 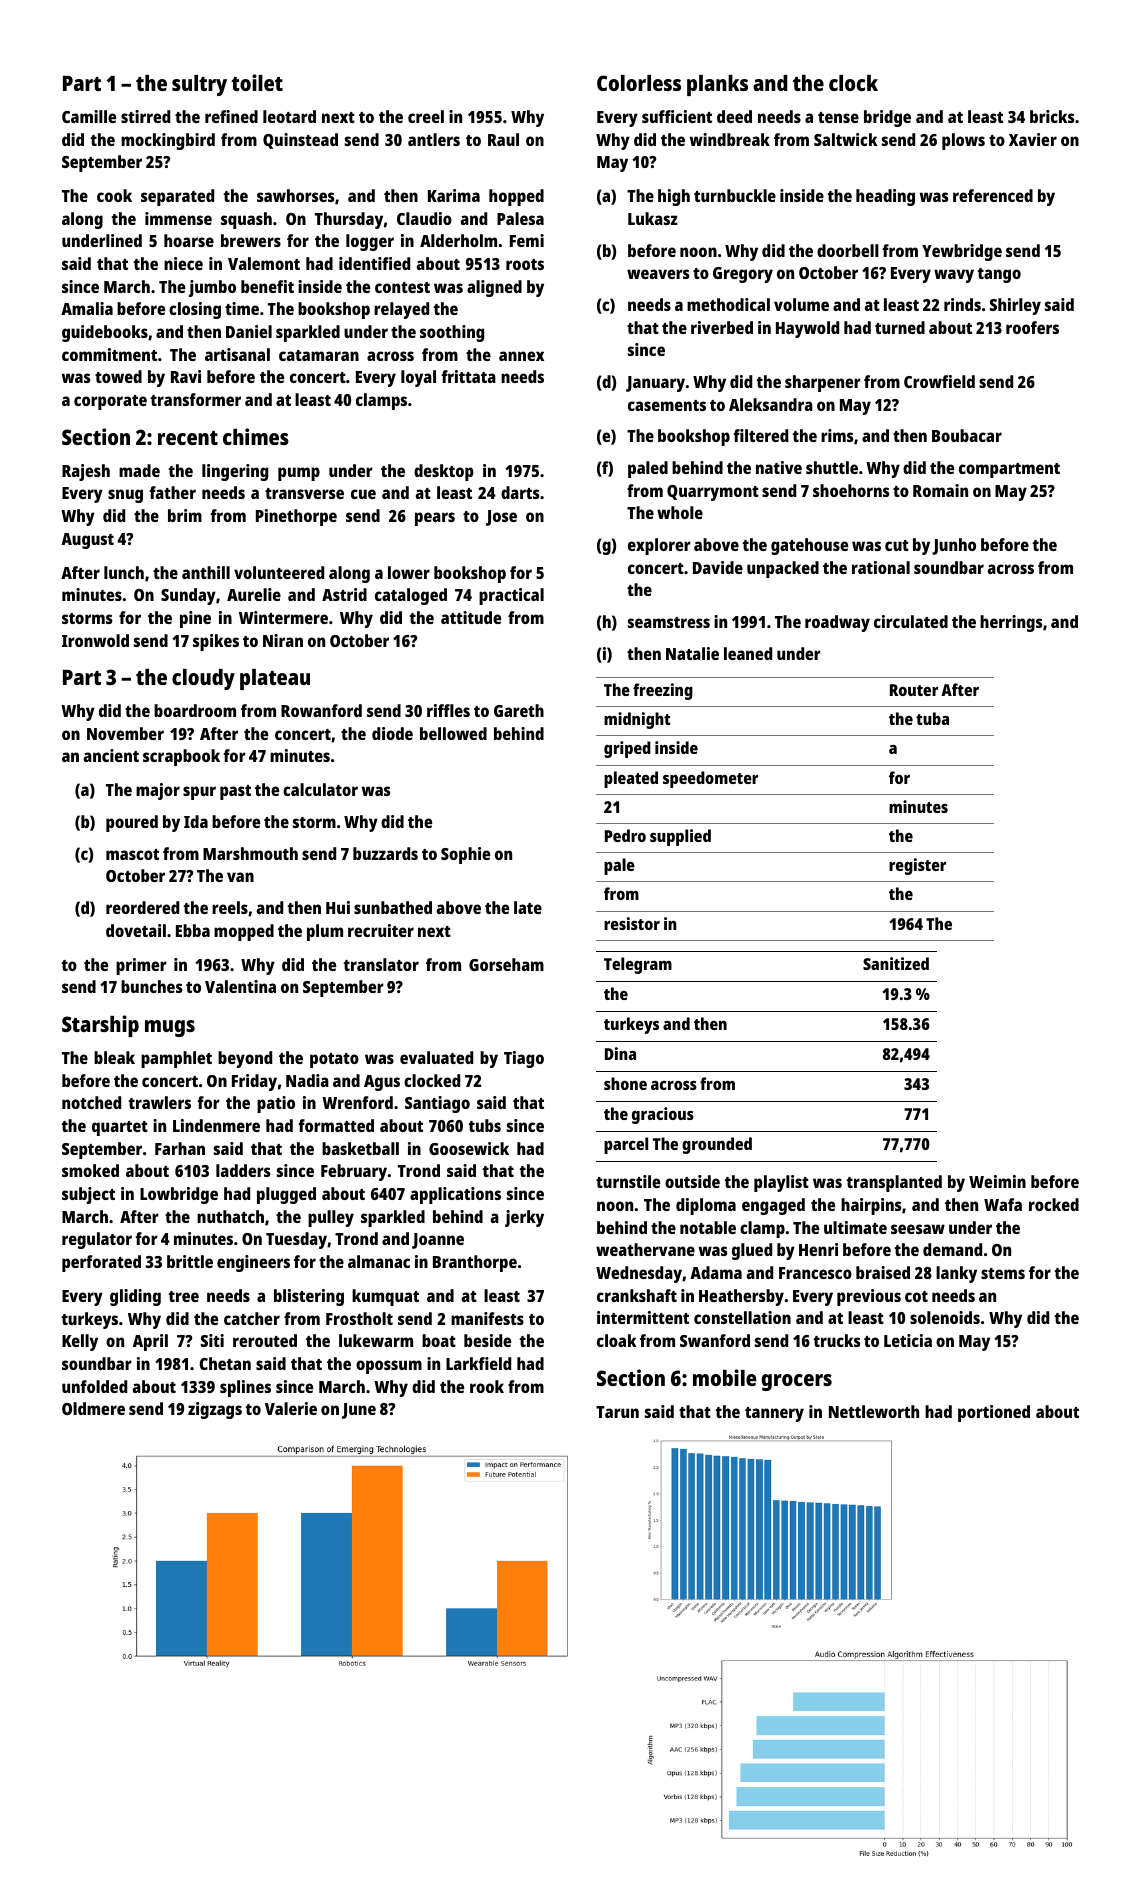 What do you see at coordinates (503, 139) in the page?
I see `Raul` at bounding box center [503, 139].
